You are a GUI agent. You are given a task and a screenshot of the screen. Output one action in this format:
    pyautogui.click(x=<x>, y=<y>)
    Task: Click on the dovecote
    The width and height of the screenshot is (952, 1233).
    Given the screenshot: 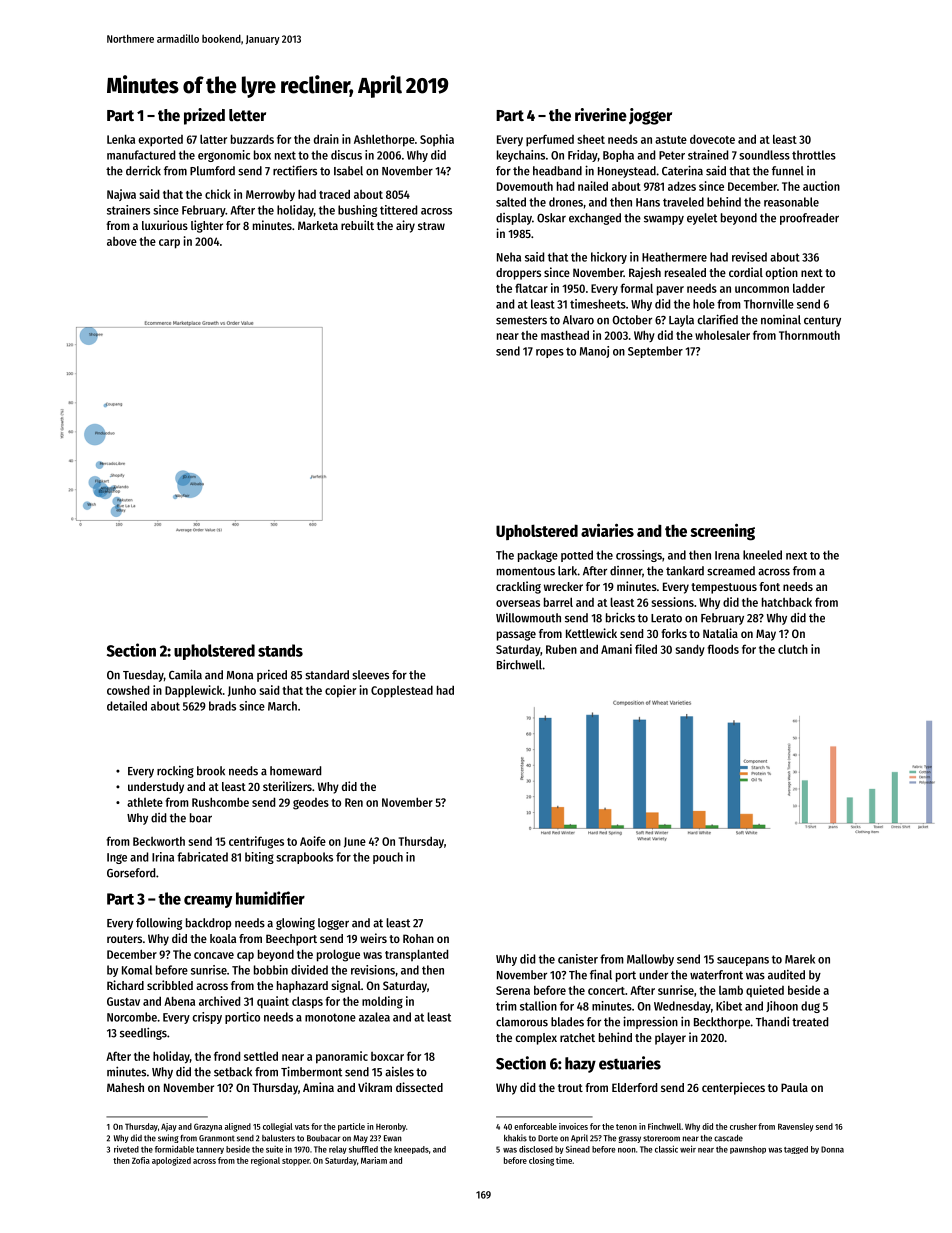 What is the action you would take?
    pyautogui.click(x=712, y=139)
